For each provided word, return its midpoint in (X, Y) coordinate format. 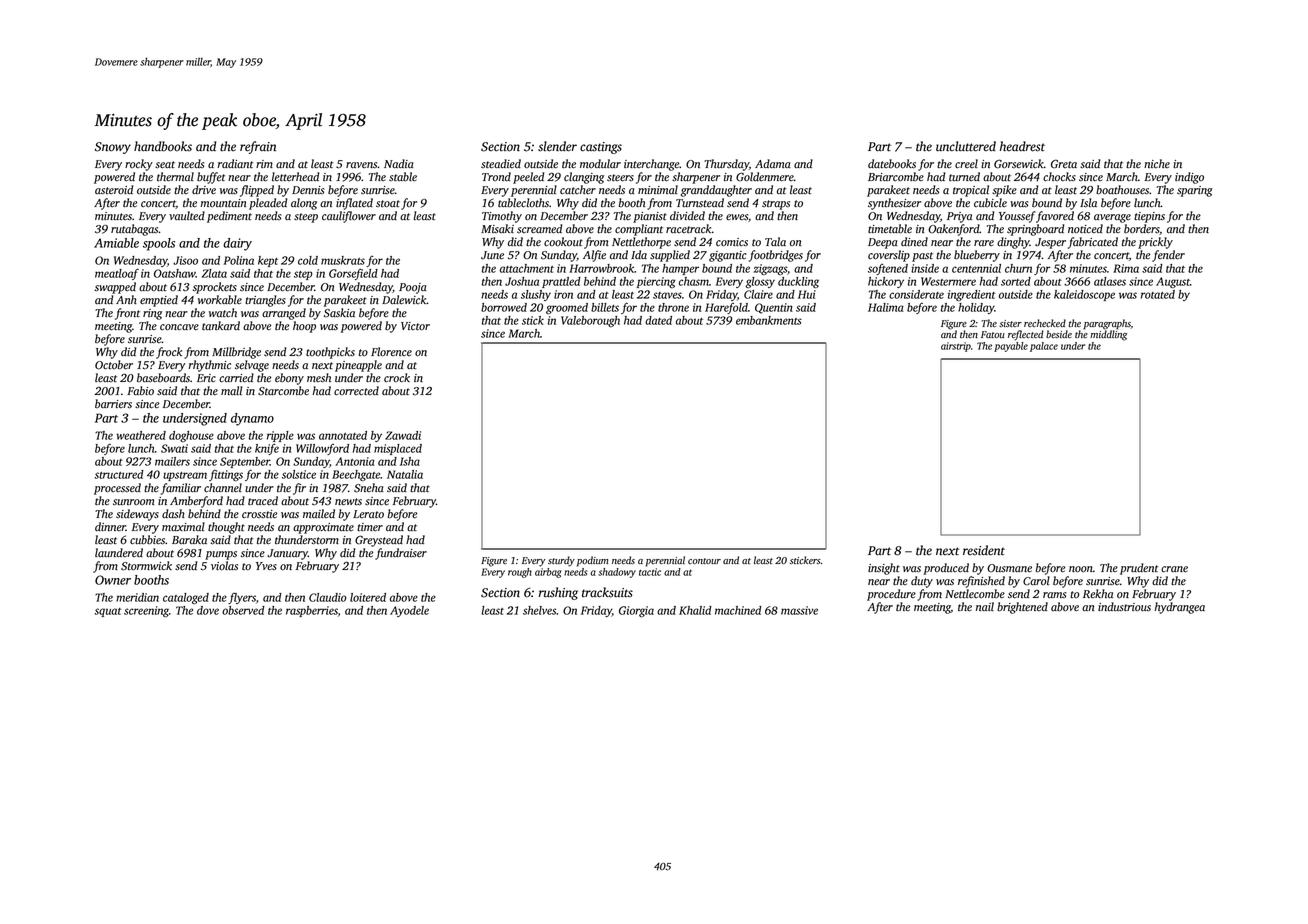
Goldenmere (765, 177)
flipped (257, 191)
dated (658, 320)
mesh (319, 378)
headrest (1022, 146)
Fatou (993, 334)
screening (146, 611)
